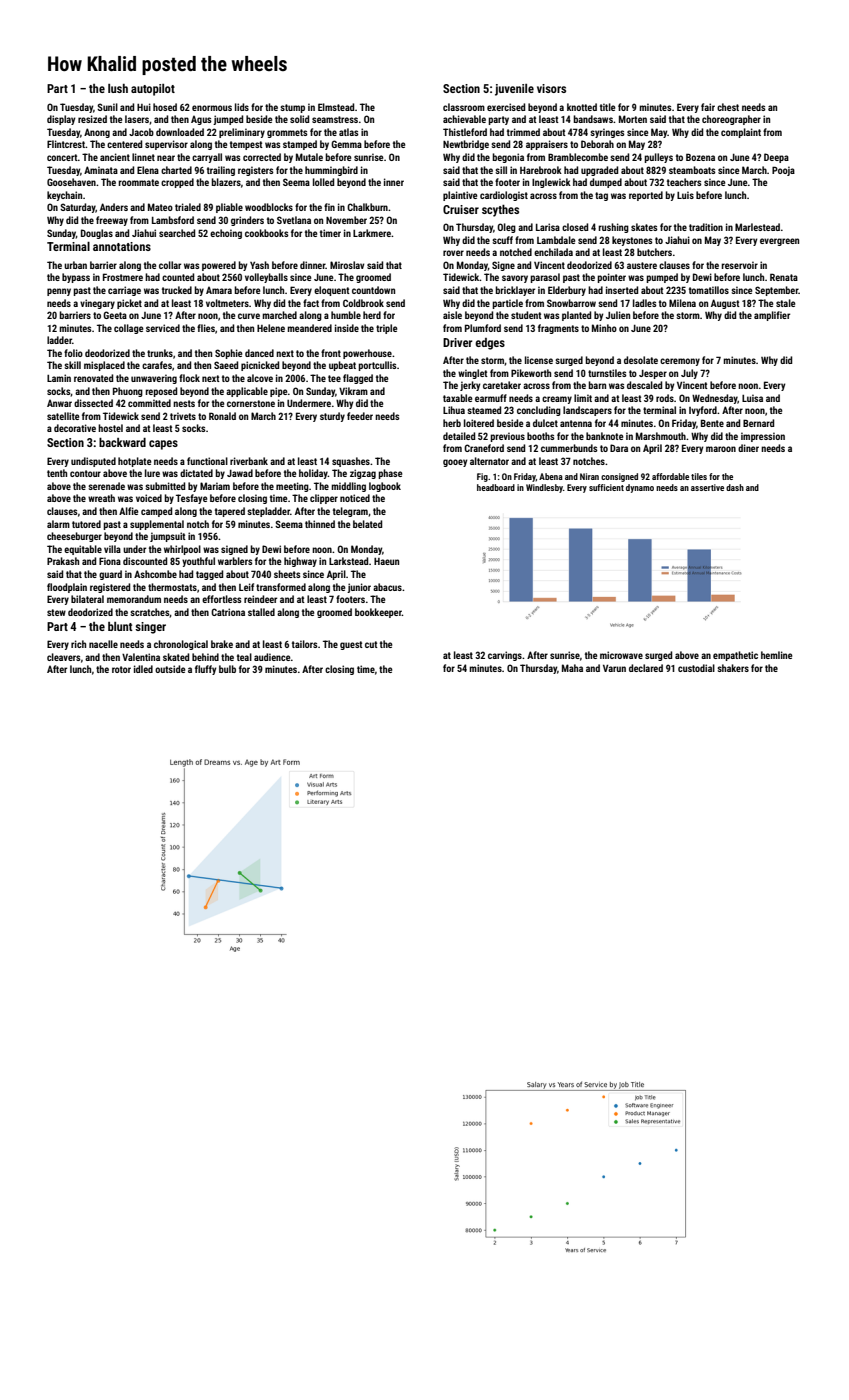 This page has height=1400, width=849. What do you see at coordinates (152, 473) in the page?
I see `lure` at bounding box center [152, 473].
